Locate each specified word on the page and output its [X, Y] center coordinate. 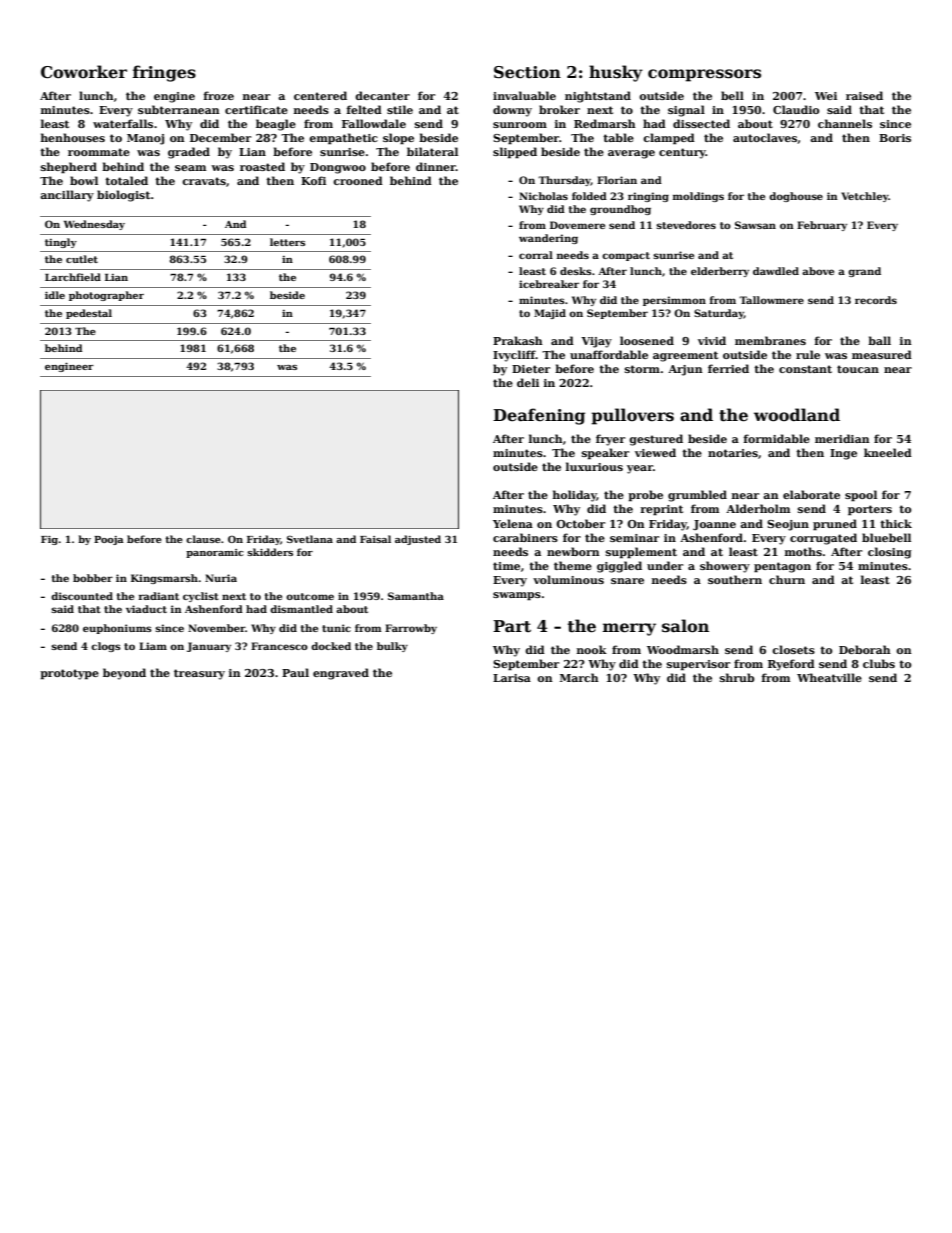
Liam [153, 646]
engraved [341, 674]
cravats [204, 181]
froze [219, 95]
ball [879, 340]
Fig [49, 540]
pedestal [89, 314]
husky [616, 73]
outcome [310, 596]
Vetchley [865, 197]
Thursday [564, 181]
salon [685, 626]
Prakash [518, 340]
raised [864, 95]
